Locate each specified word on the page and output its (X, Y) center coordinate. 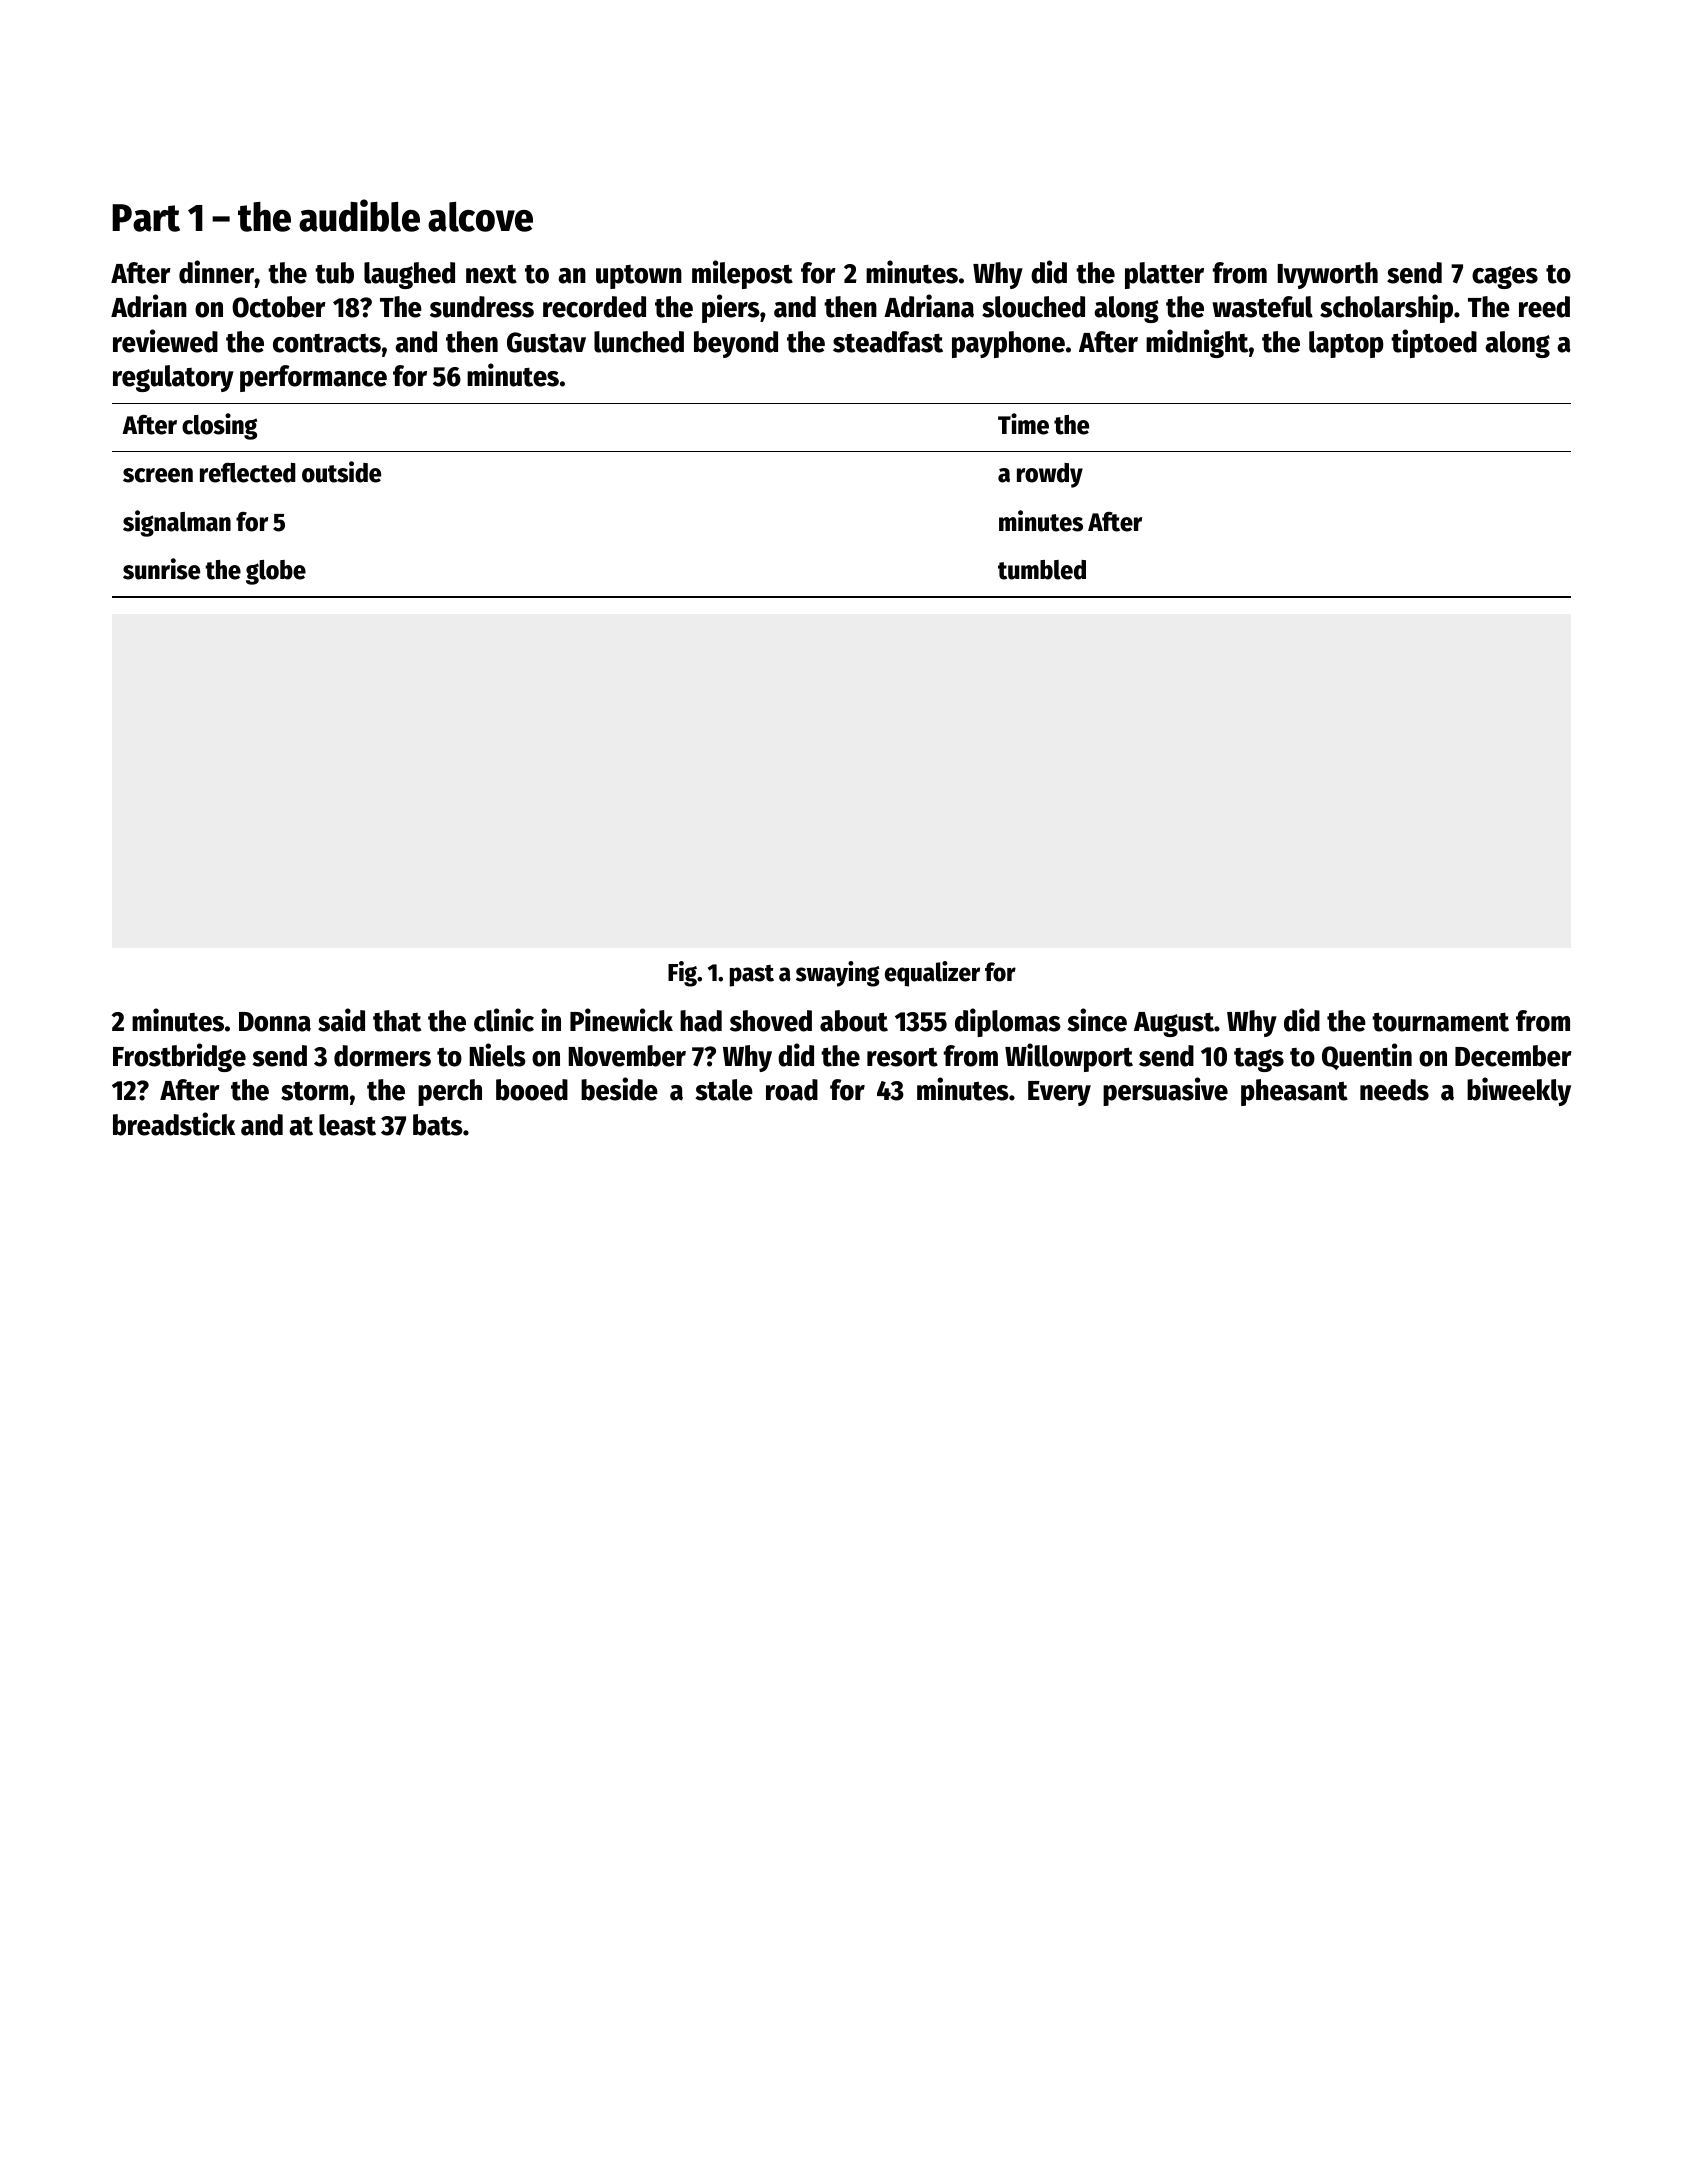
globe (276, 572)
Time (1023, 424)
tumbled (1042, 570)
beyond (736, 344)
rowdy (1050, 475)
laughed (409, 275)
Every (1059, 1093)
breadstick (174, 1124)
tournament (1440, 1022)
